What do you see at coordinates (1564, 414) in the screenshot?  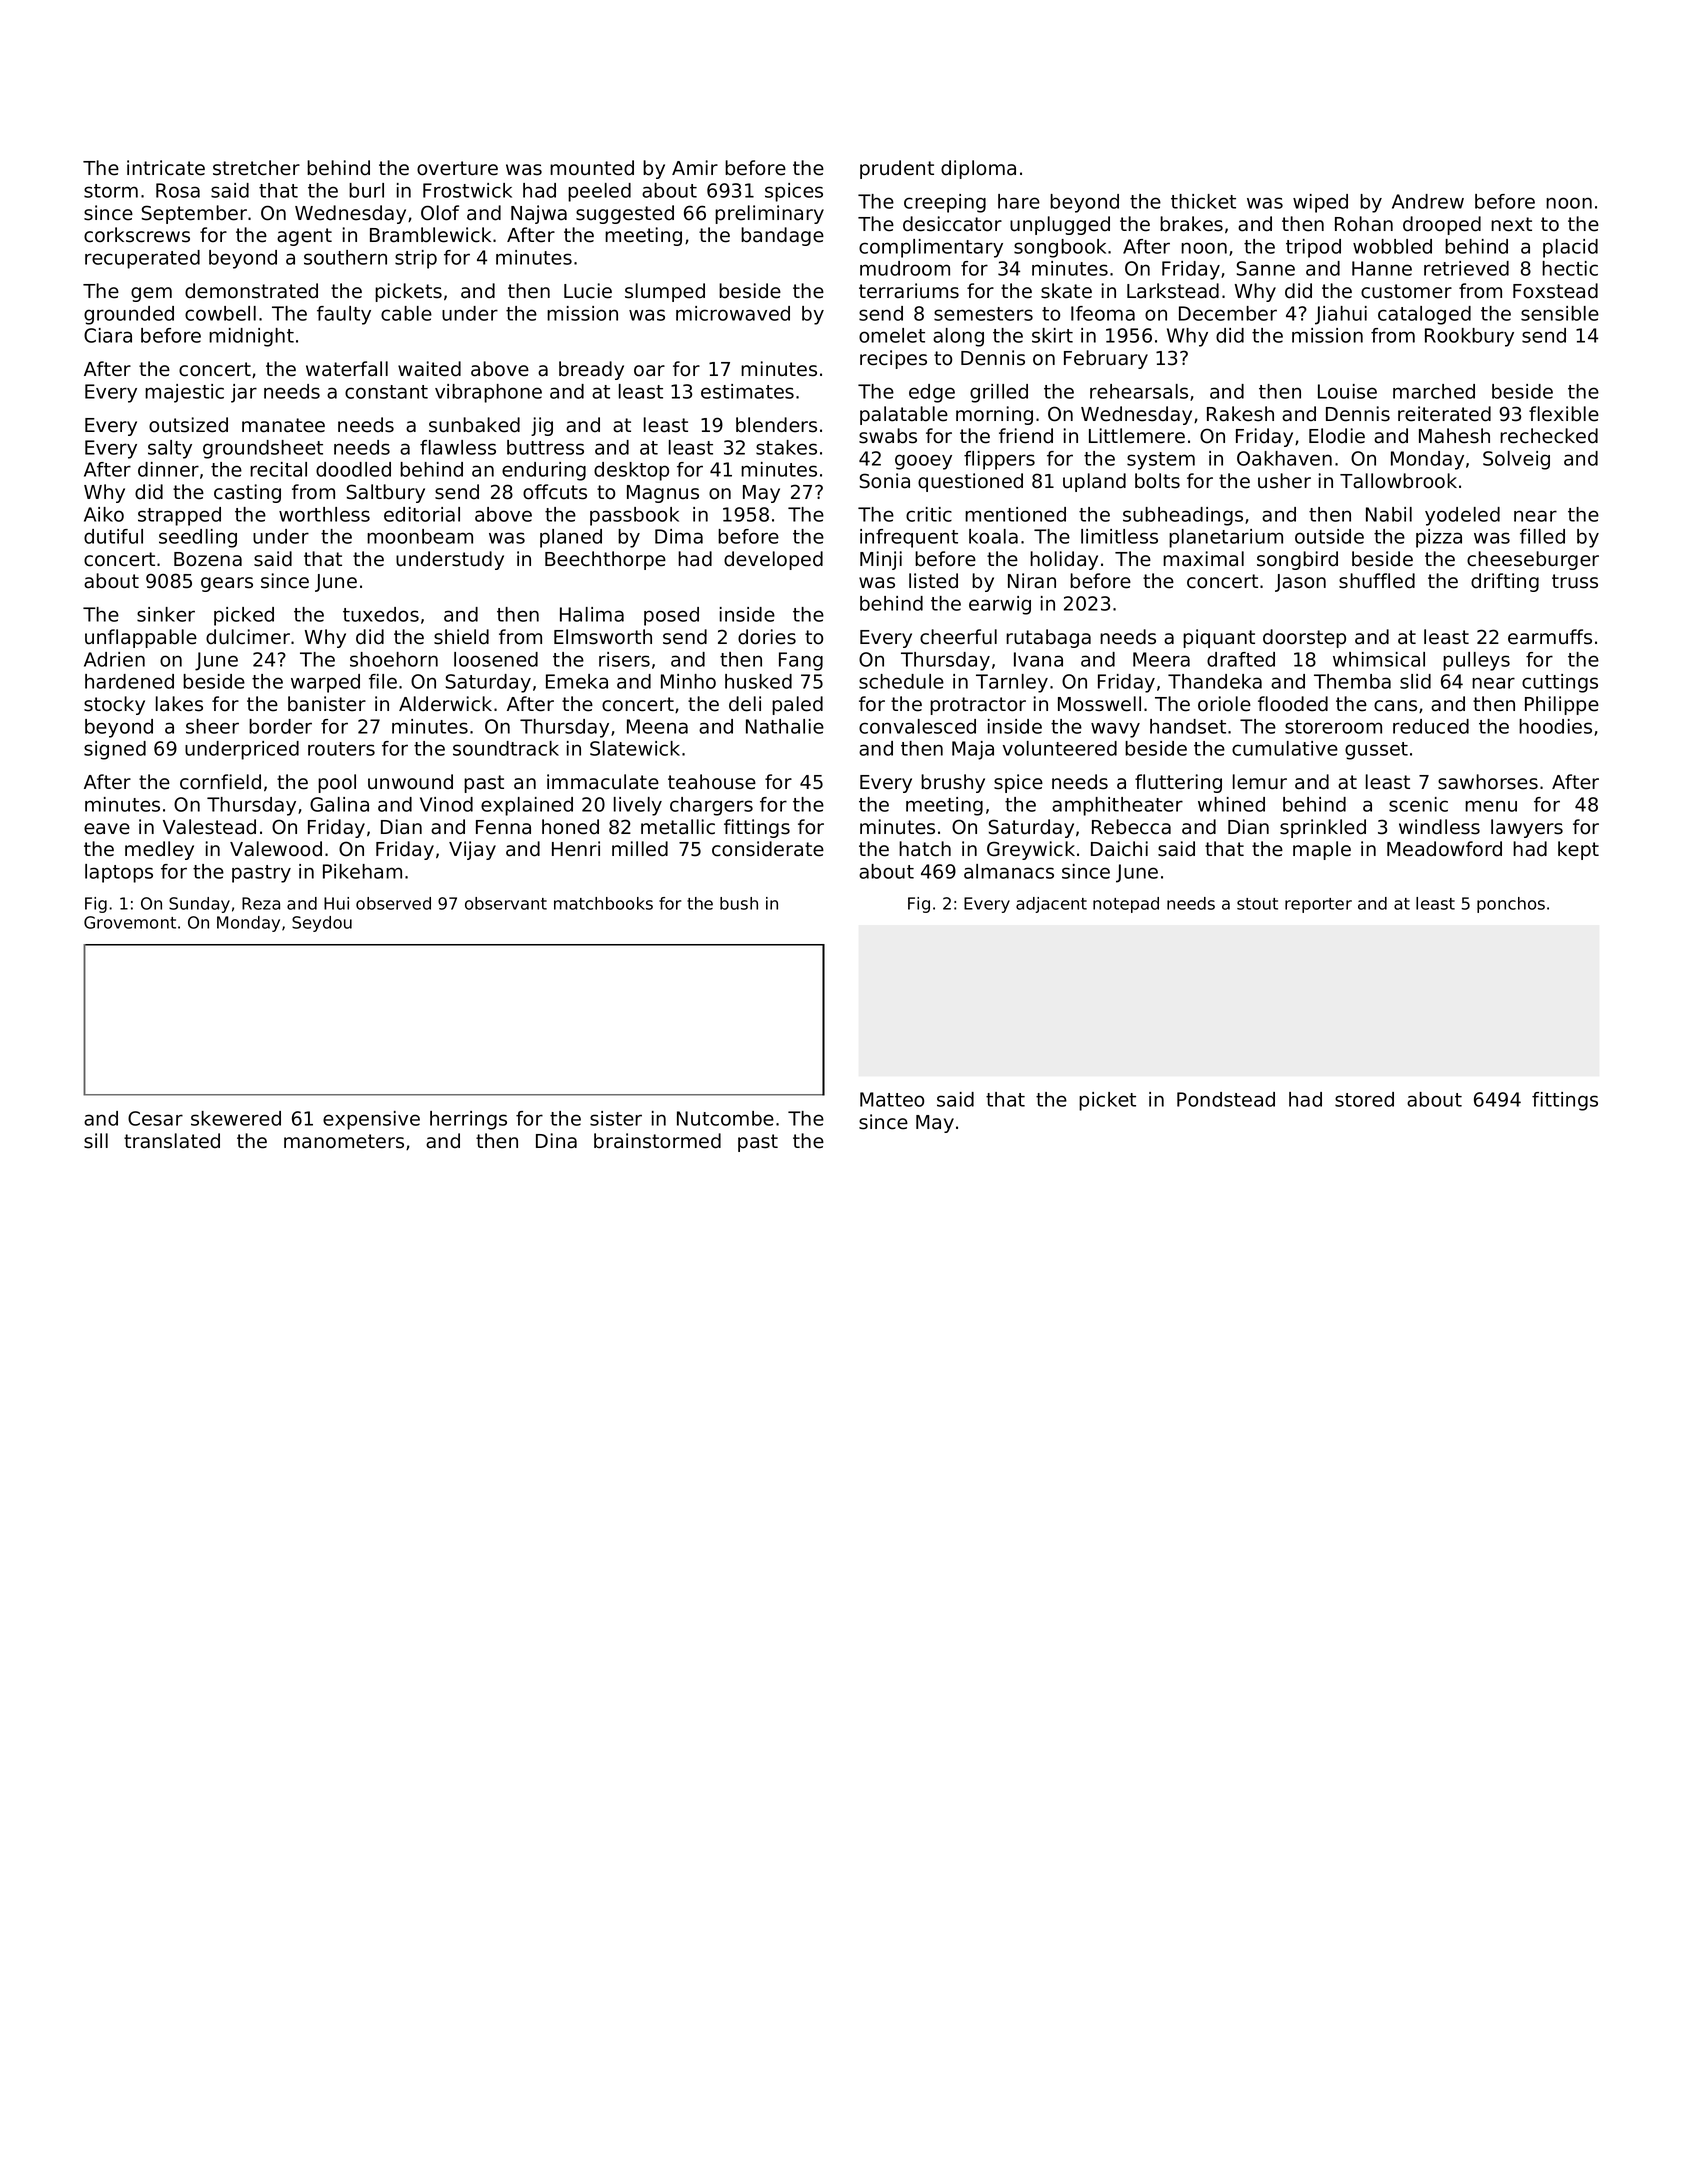 I see `flexible` at bounding box center [1564, 414].
